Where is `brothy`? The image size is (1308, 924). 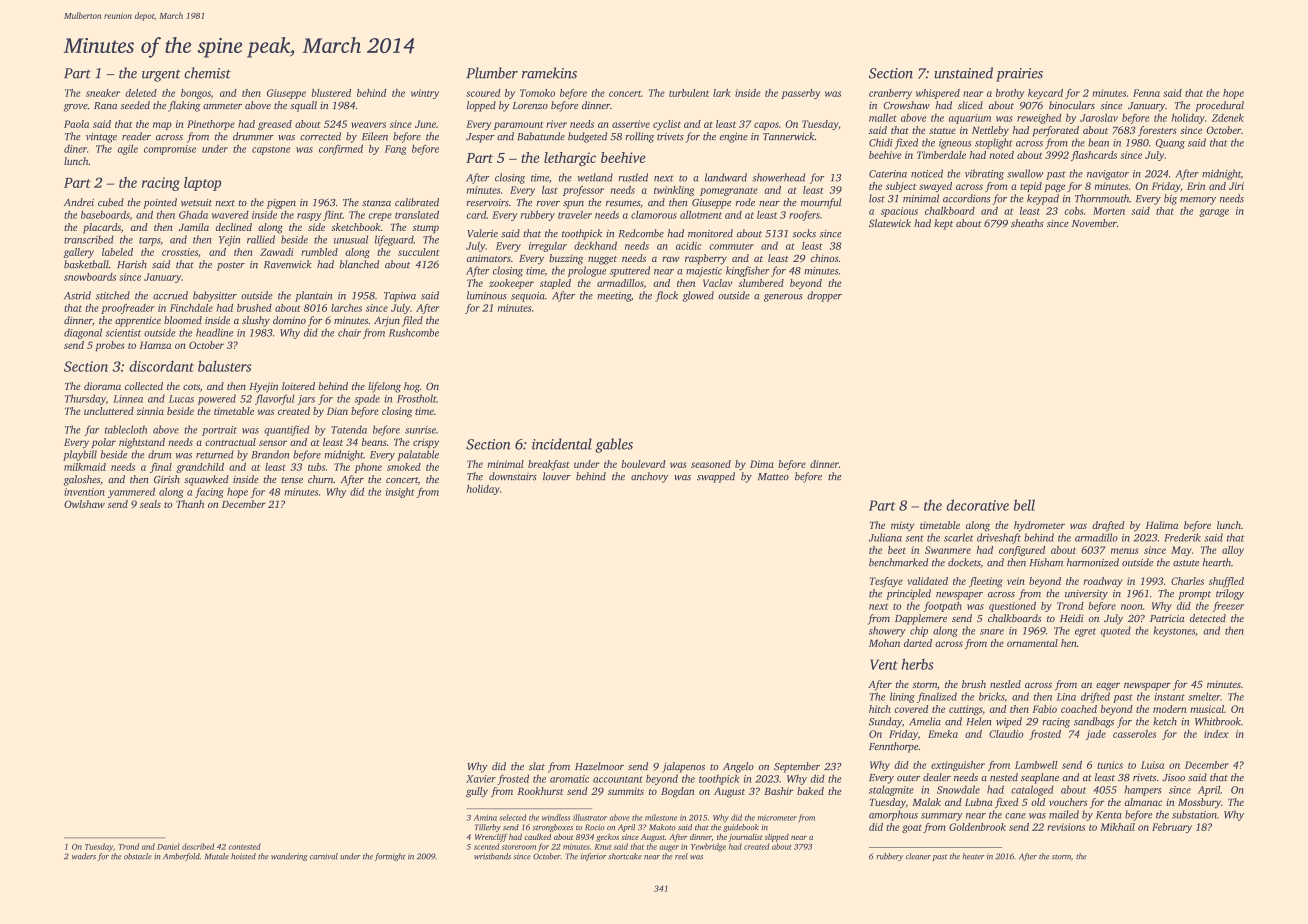 brothy is located at coordinates (1010, 94).
